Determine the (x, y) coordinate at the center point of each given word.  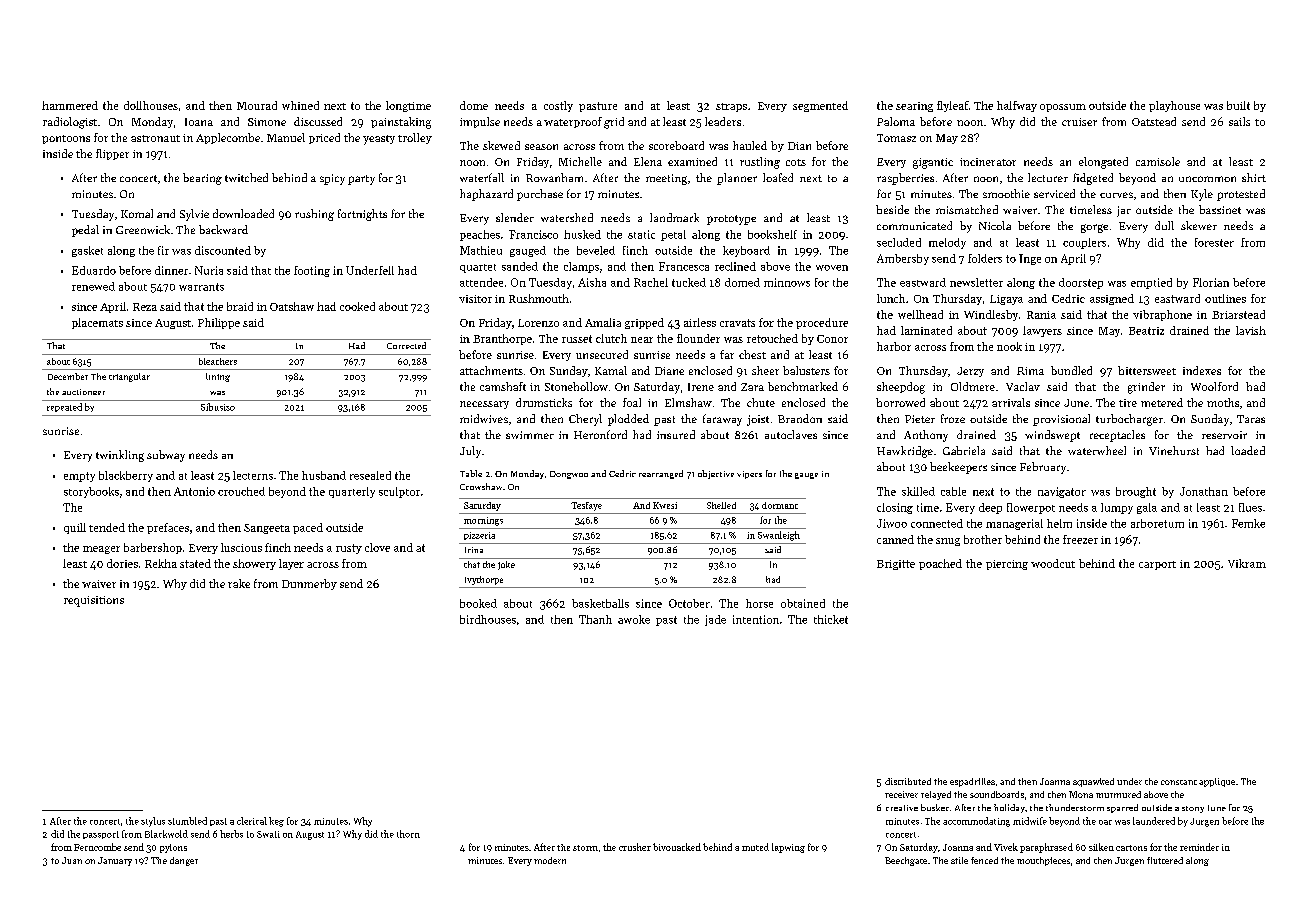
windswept (1052, 436)
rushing (314, 215)
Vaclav (1023, 386)
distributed (908, 781)
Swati (268, 834)
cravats (737, 323)
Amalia (603, 322)
